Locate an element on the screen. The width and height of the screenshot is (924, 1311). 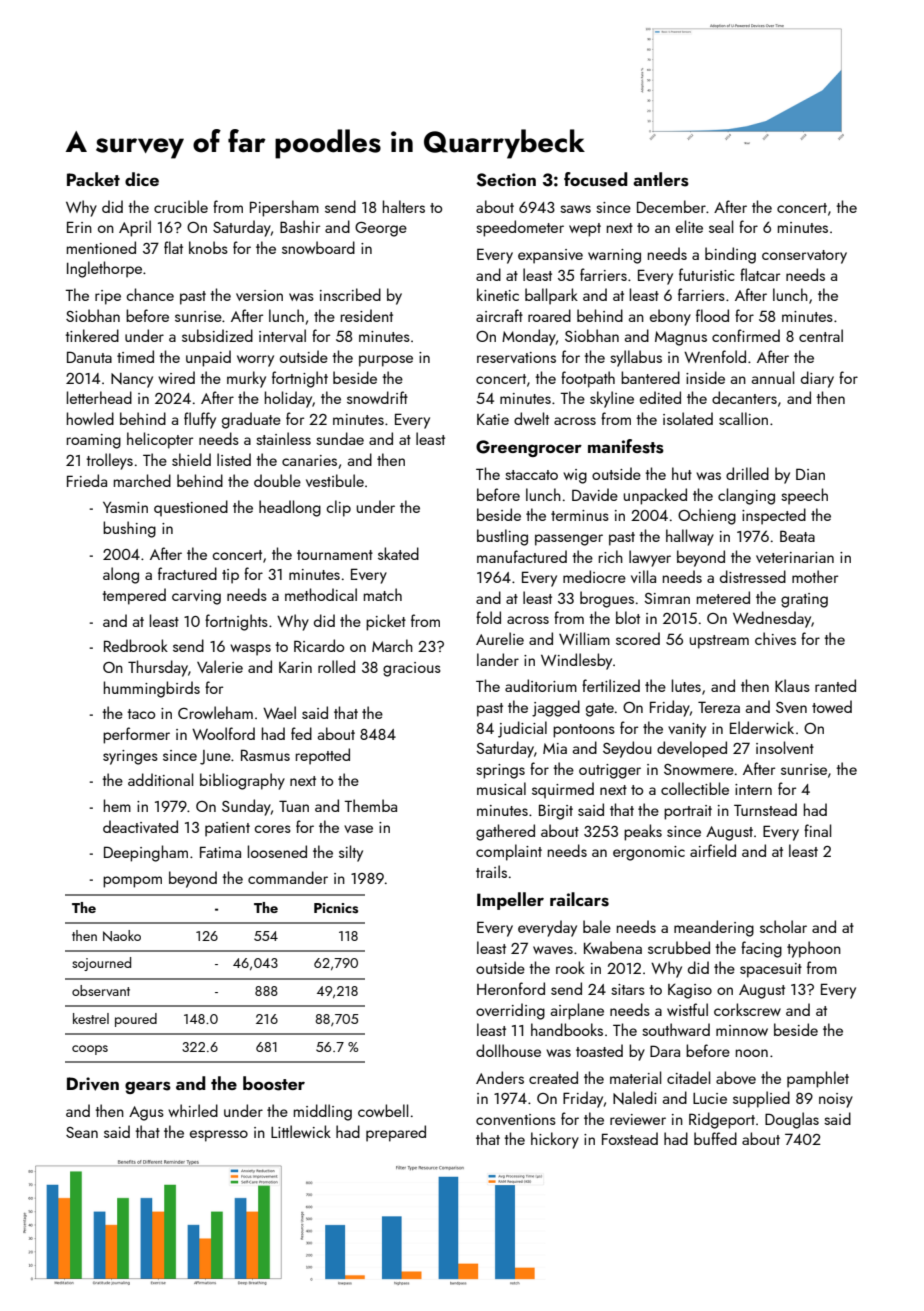
kinetic is located at coordinates (498, 294).
